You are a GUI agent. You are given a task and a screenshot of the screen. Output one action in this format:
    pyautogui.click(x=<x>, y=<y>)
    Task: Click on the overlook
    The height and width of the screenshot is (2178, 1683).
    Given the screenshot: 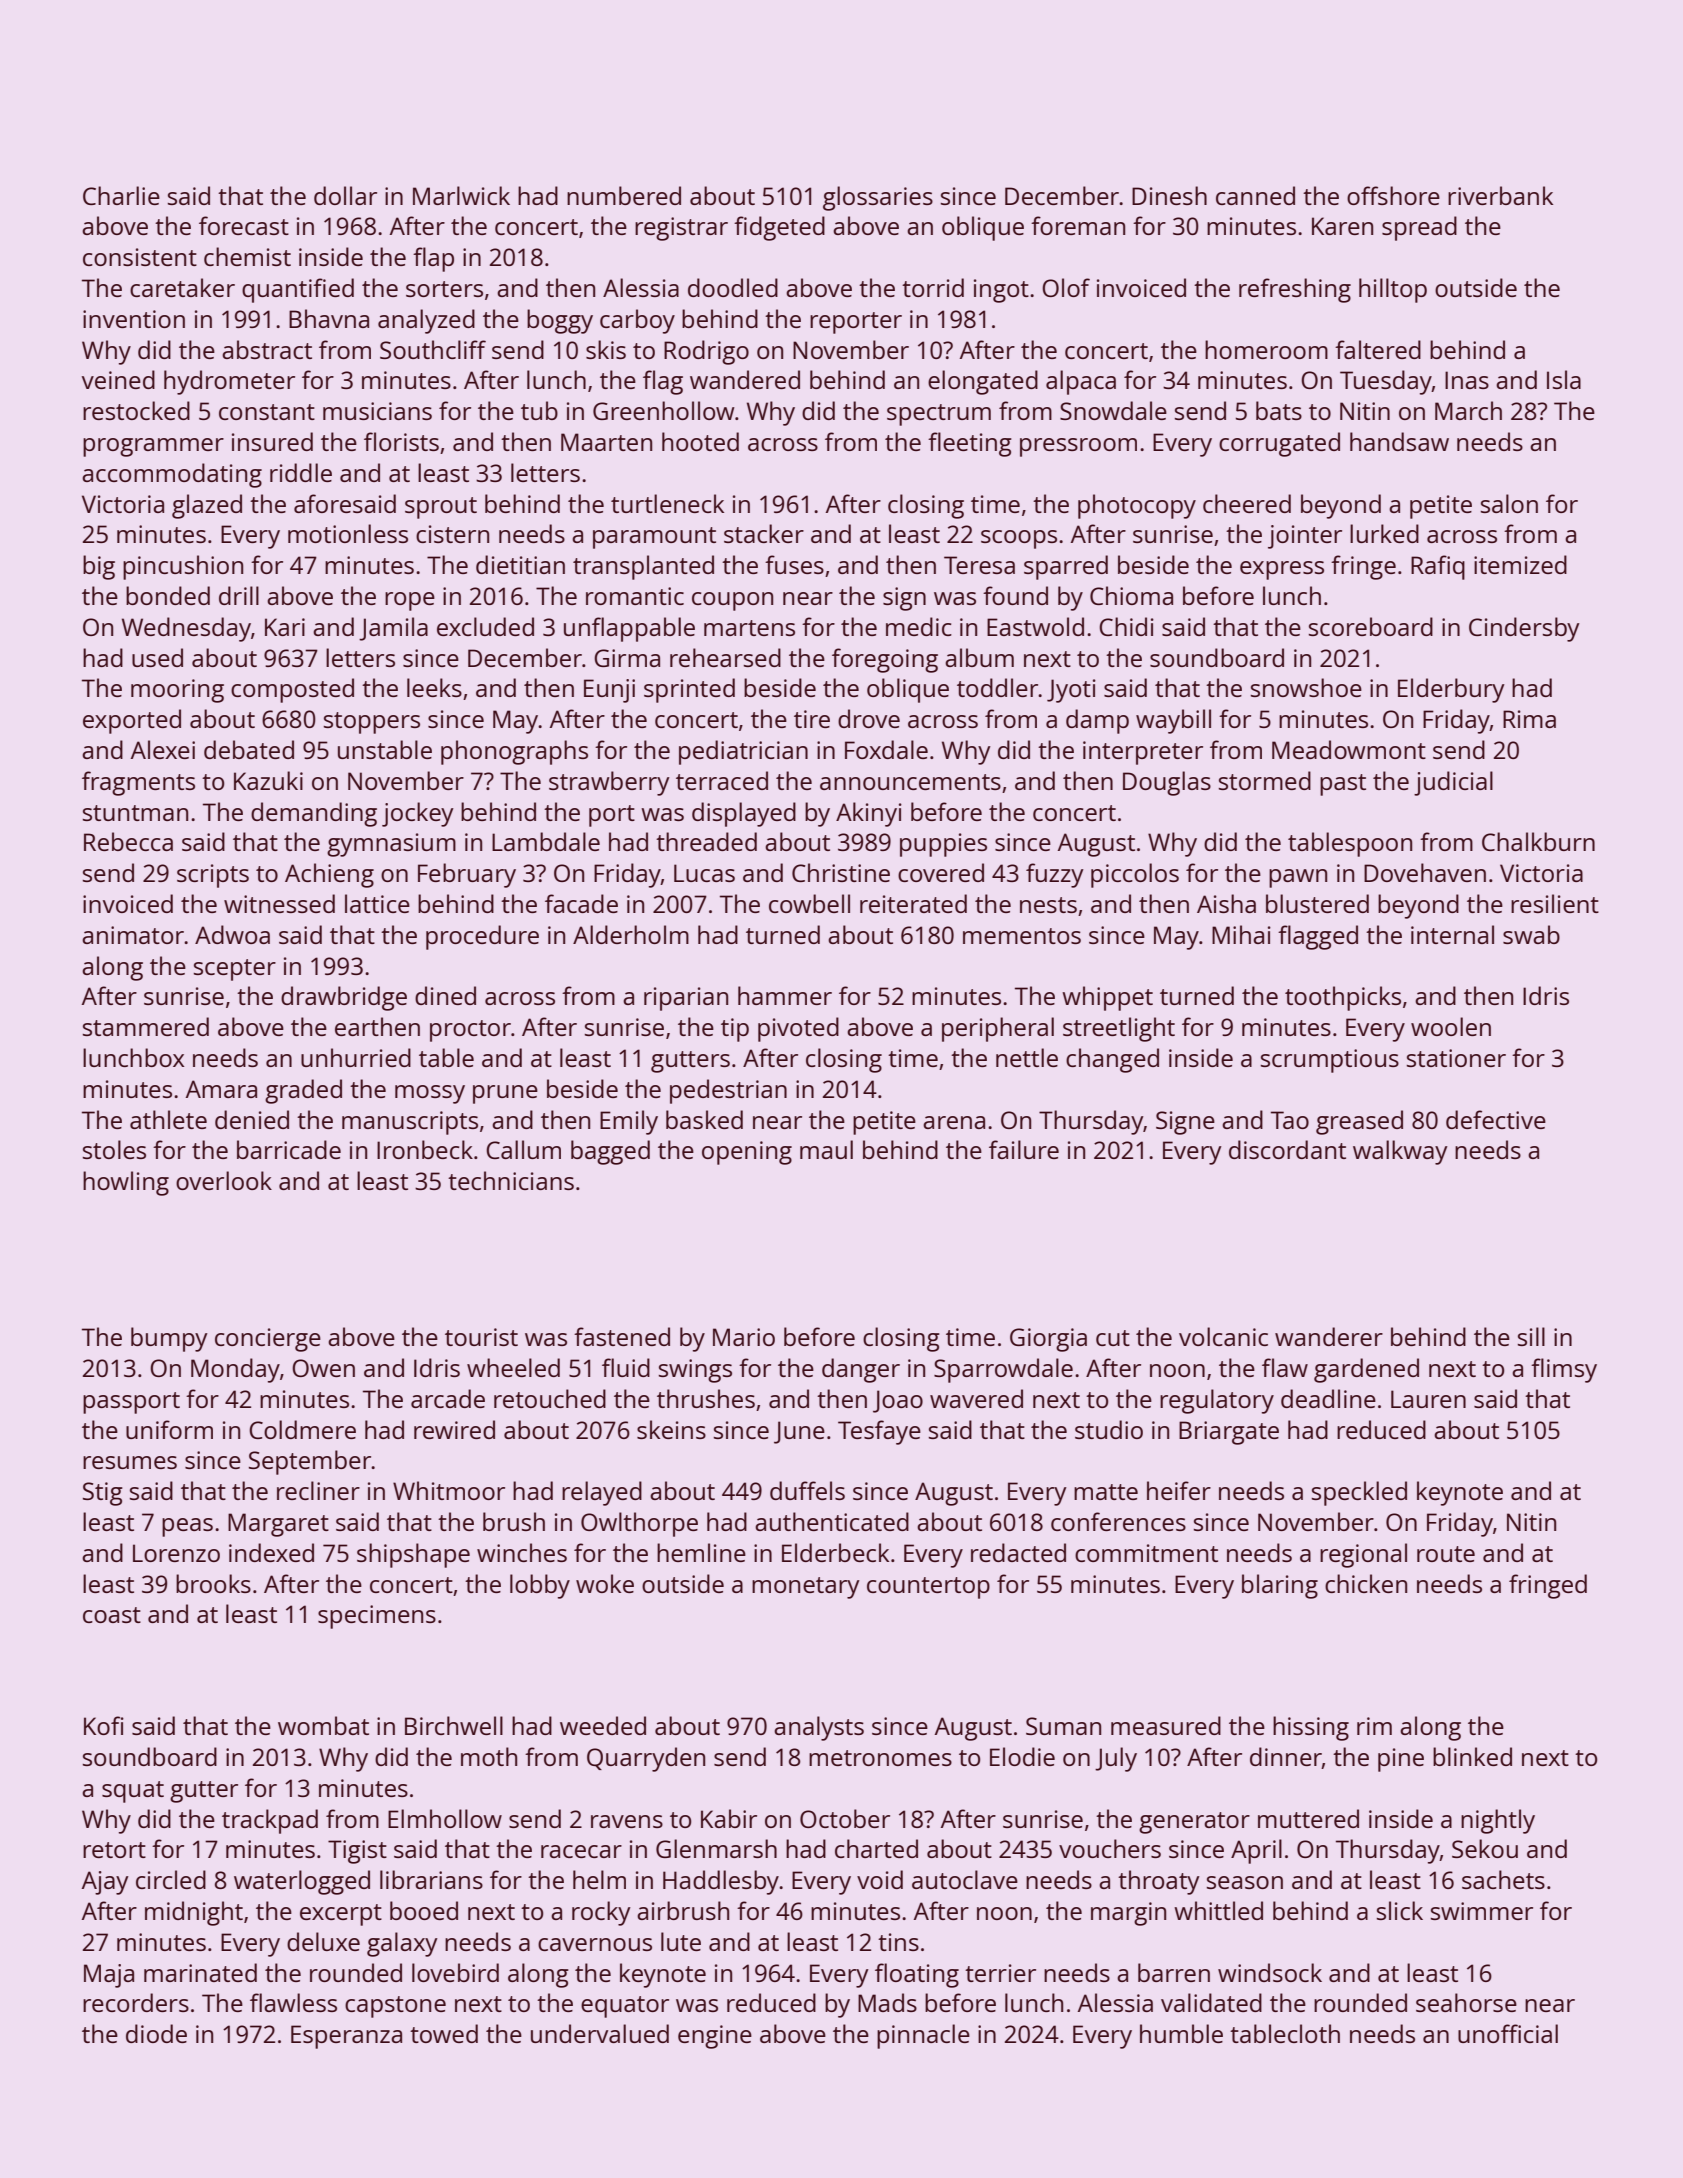 What is the action you would take?
    pyautogui.click(x=224, y=1180)
